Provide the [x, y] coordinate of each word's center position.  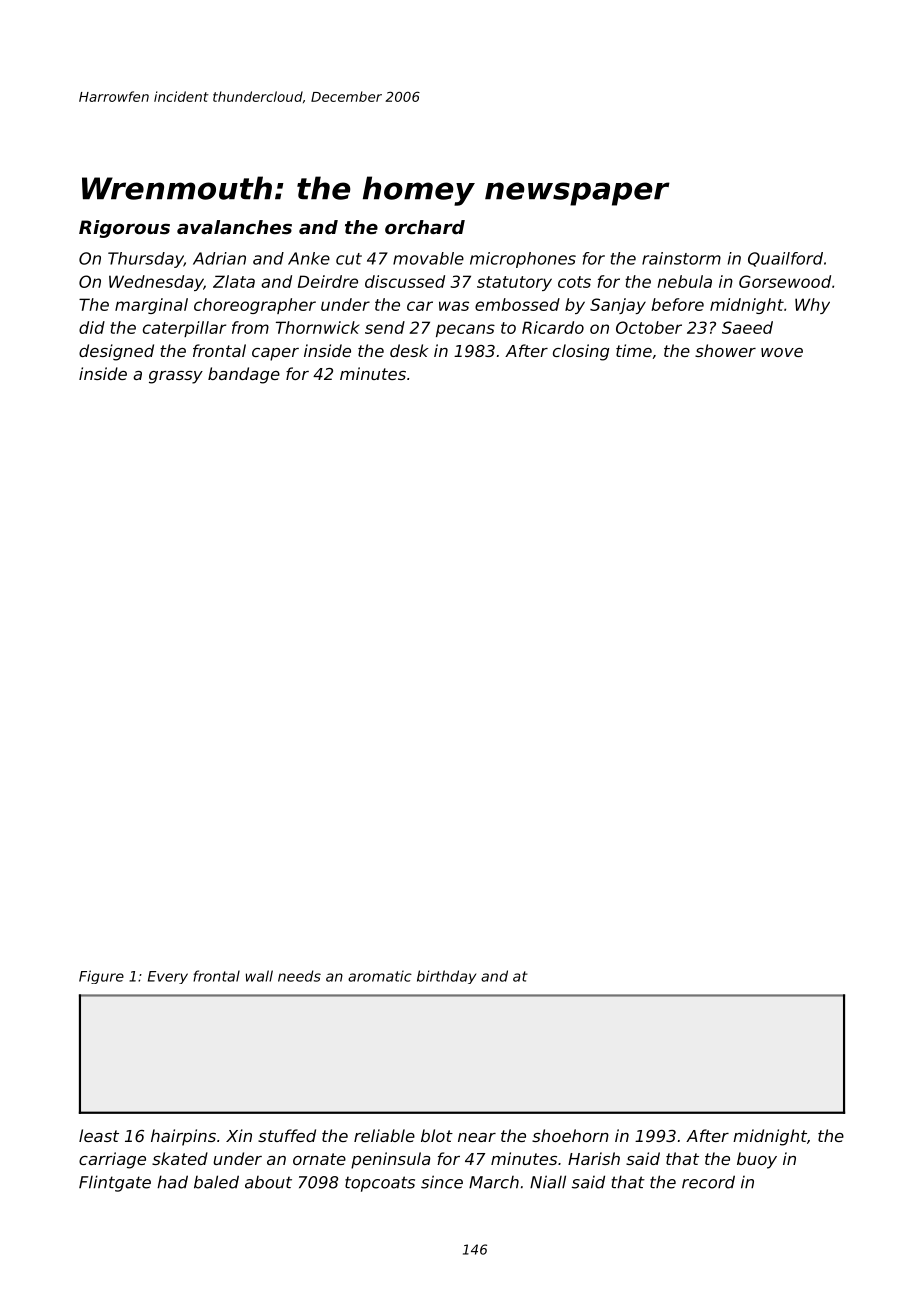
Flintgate [115, 1183]
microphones [523, 260]
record [708, 1182]
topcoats [380, 1184]
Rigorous [124, 229]
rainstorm [681, 258]
